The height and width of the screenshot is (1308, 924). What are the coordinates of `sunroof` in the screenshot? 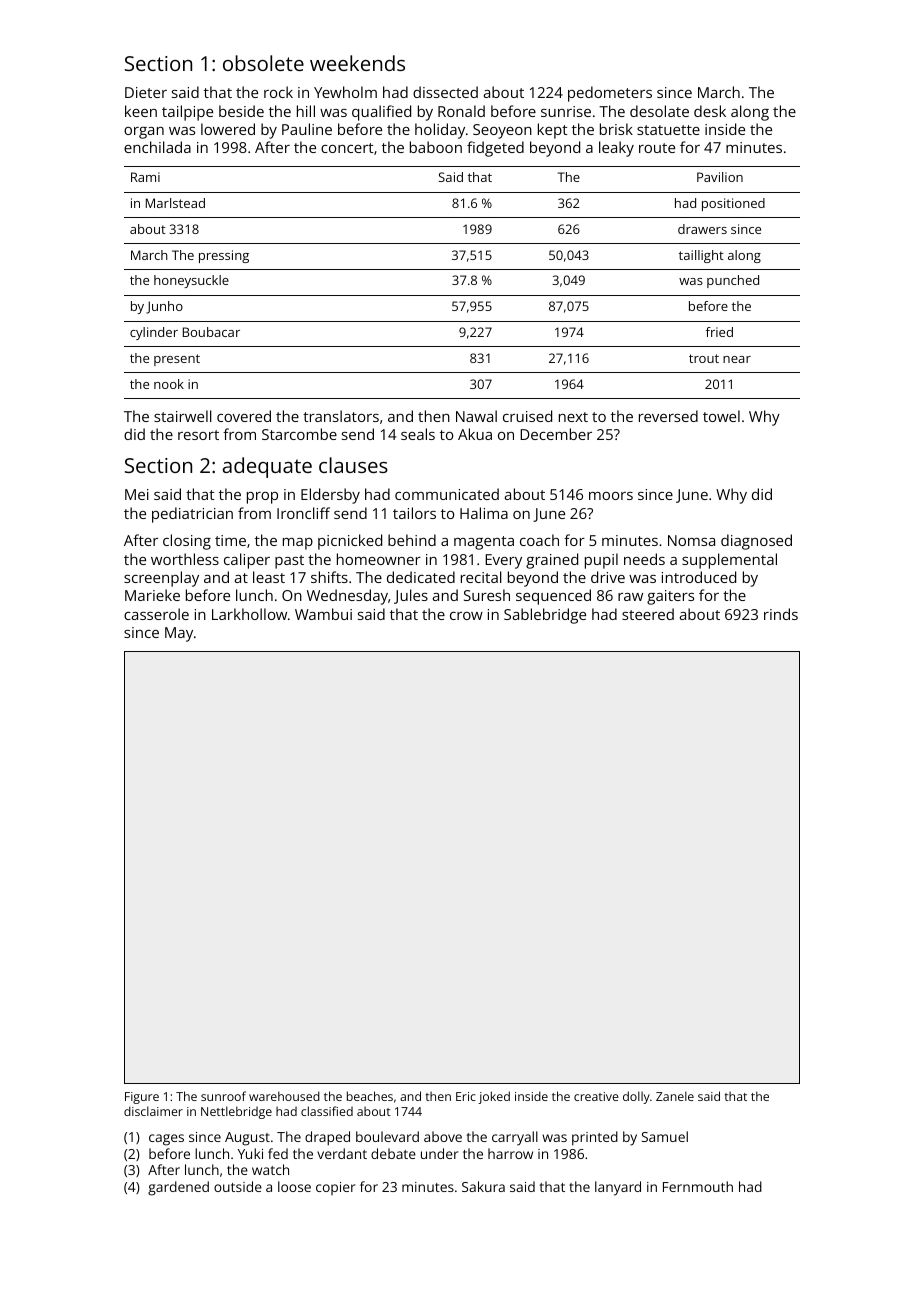 It's located at (223, 1096).
